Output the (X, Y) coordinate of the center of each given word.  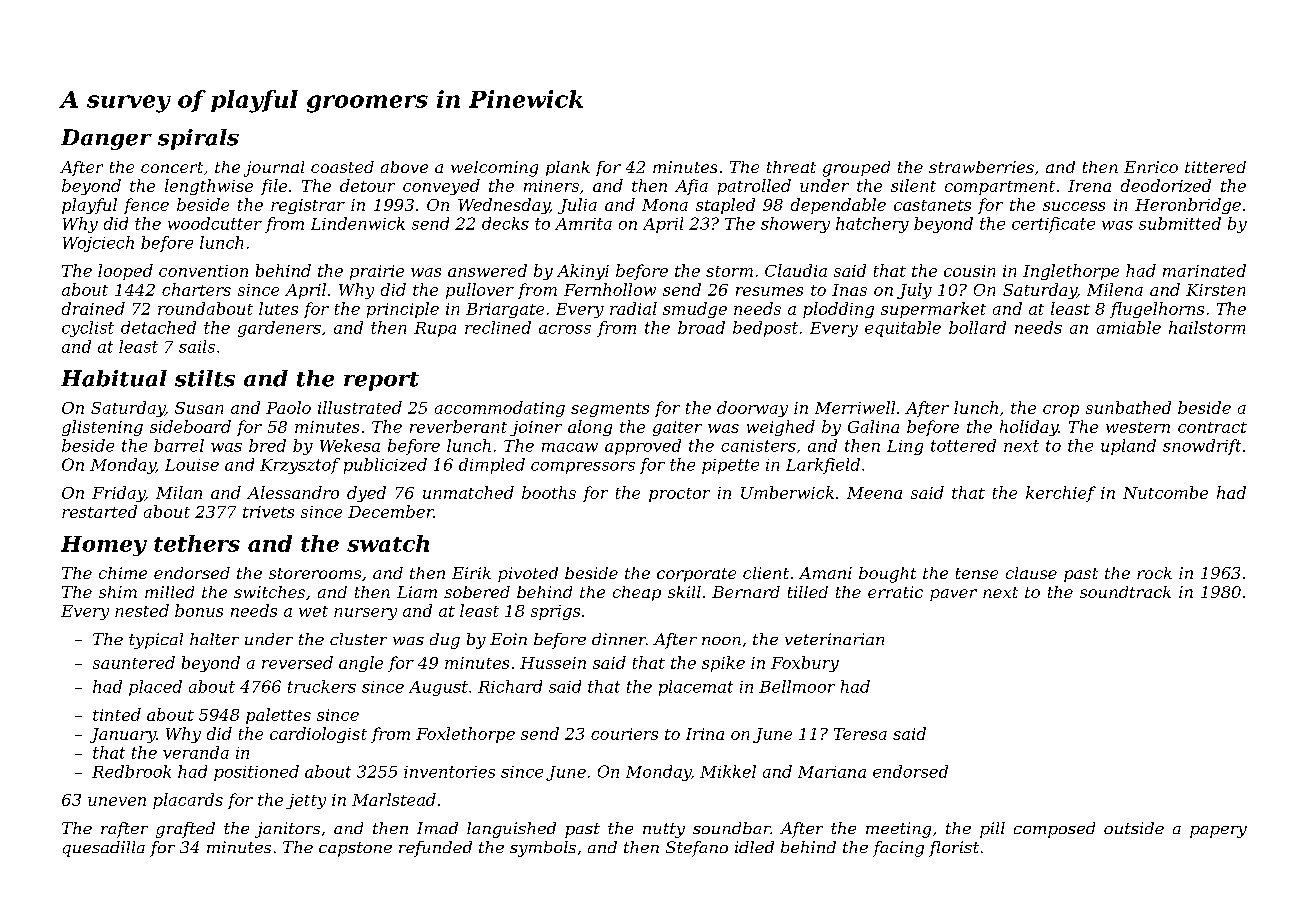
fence (146, 206)
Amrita (583, 224)
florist (954, 849)
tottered (963, 445)
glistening (102, 428)
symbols (543, 849)
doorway (752, 409)
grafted (185, 830)
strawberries (981, 167)
